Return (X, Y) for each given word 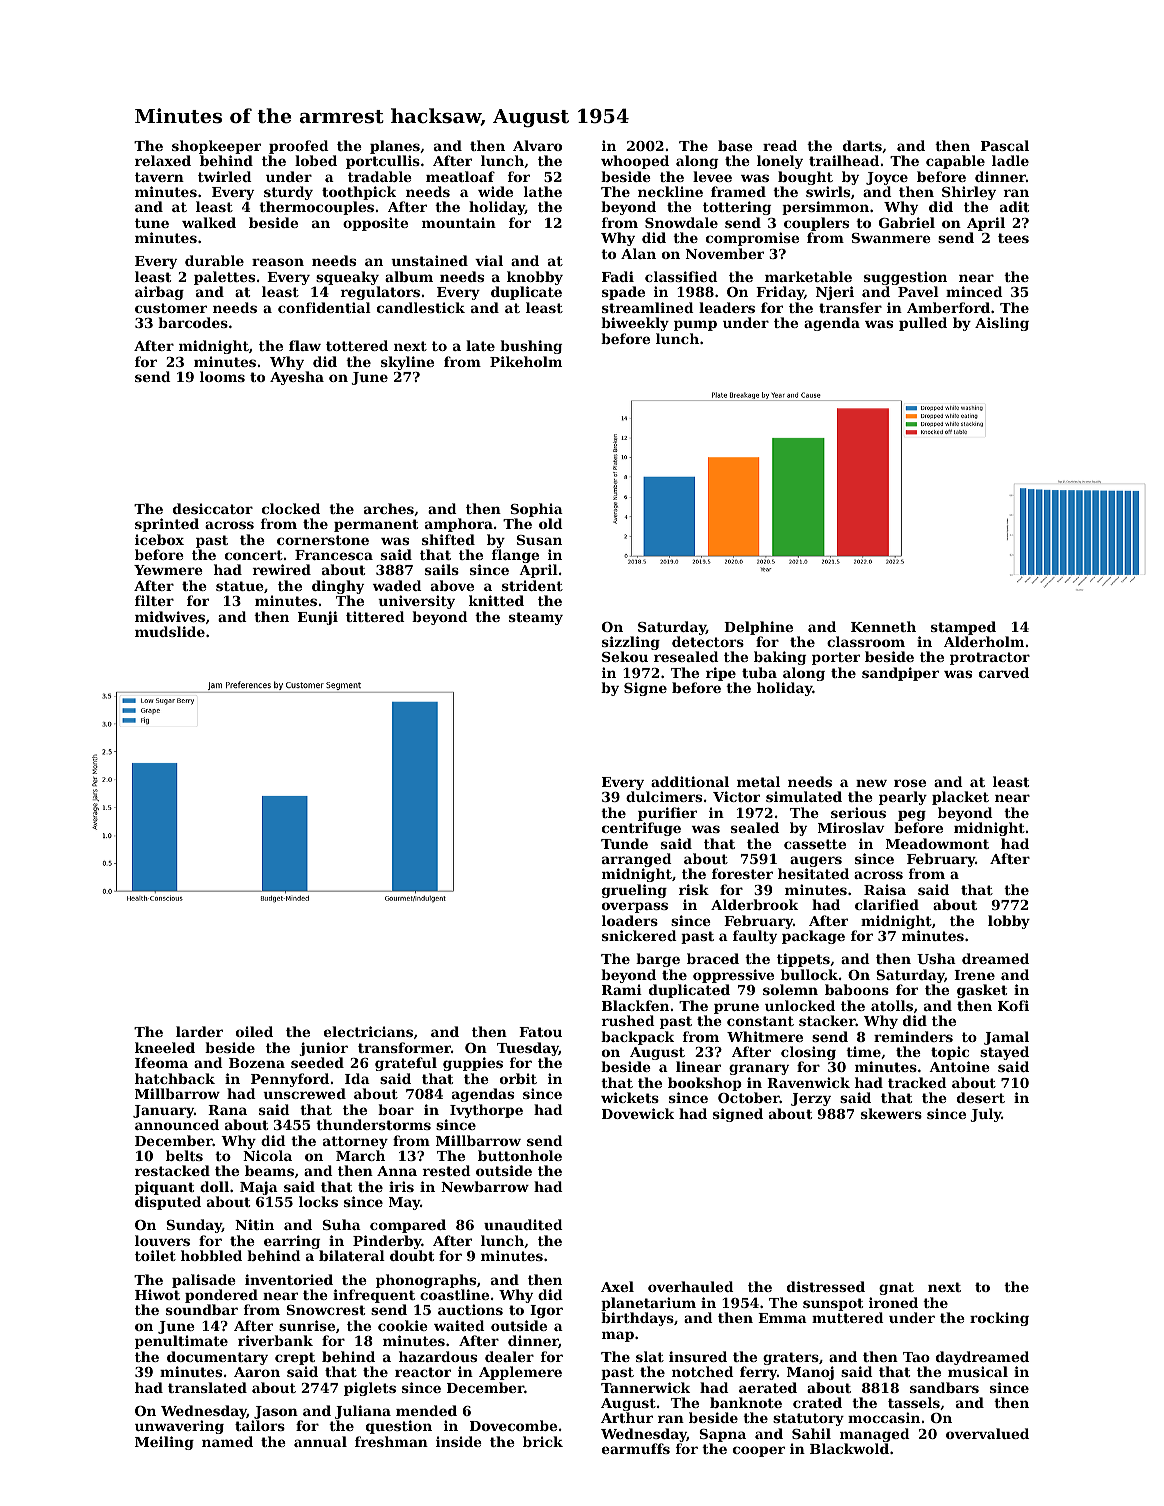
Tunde (624, 843)
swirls (828, 191)
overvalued (987, 1433)
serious (858, 812)
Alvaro (537, 145)
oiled (254, 1031)
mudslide (170, 631)
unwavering (179, 1427)
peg (912, 815)
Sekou (625, 657)
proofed (299, 147)
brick (543, 1441)
